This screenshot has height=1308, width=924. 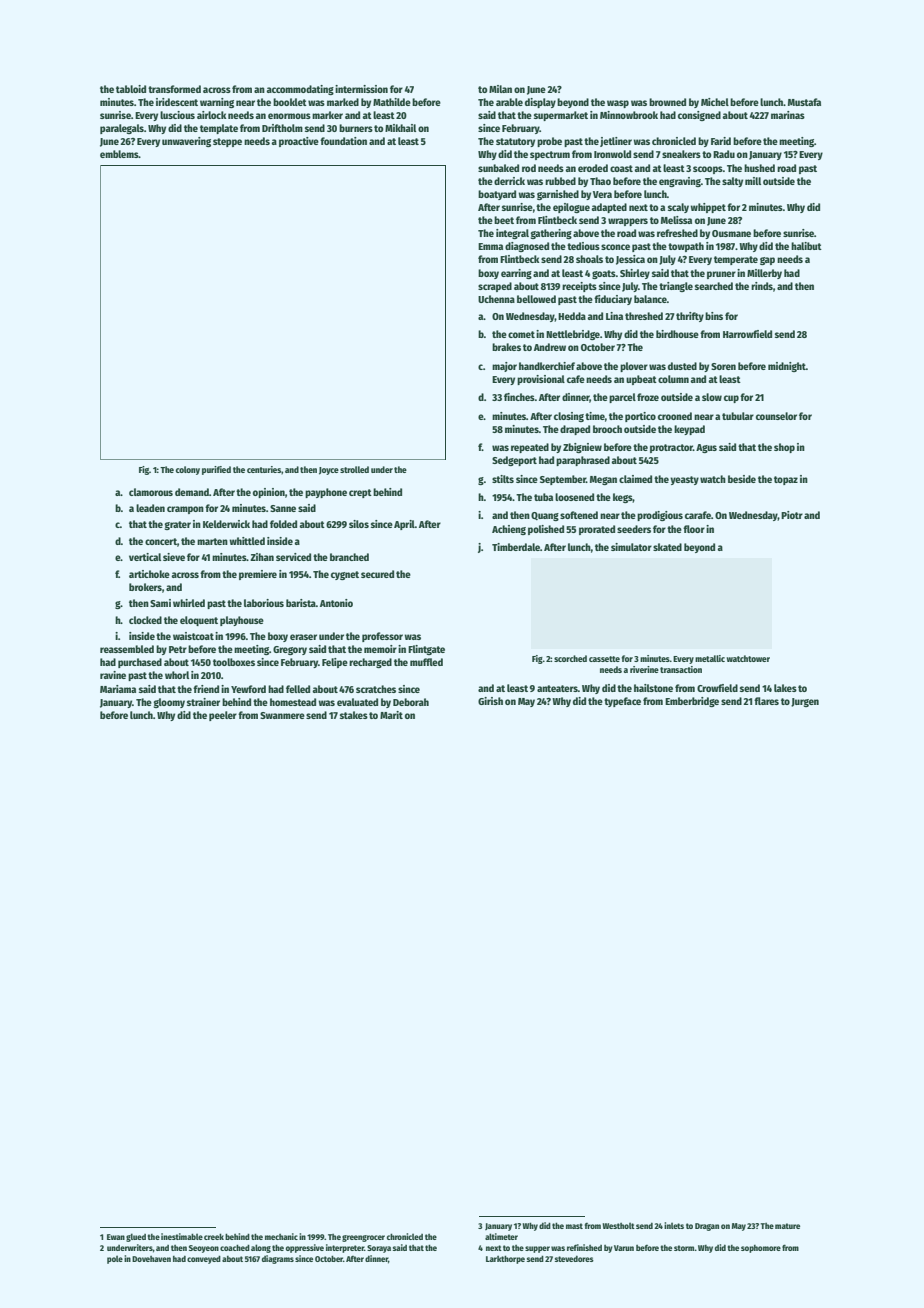 What do you see at coordinates (505, 1259) in the screenshot?
I see `Larkthorpe` at bounding box center [505, 1259].
